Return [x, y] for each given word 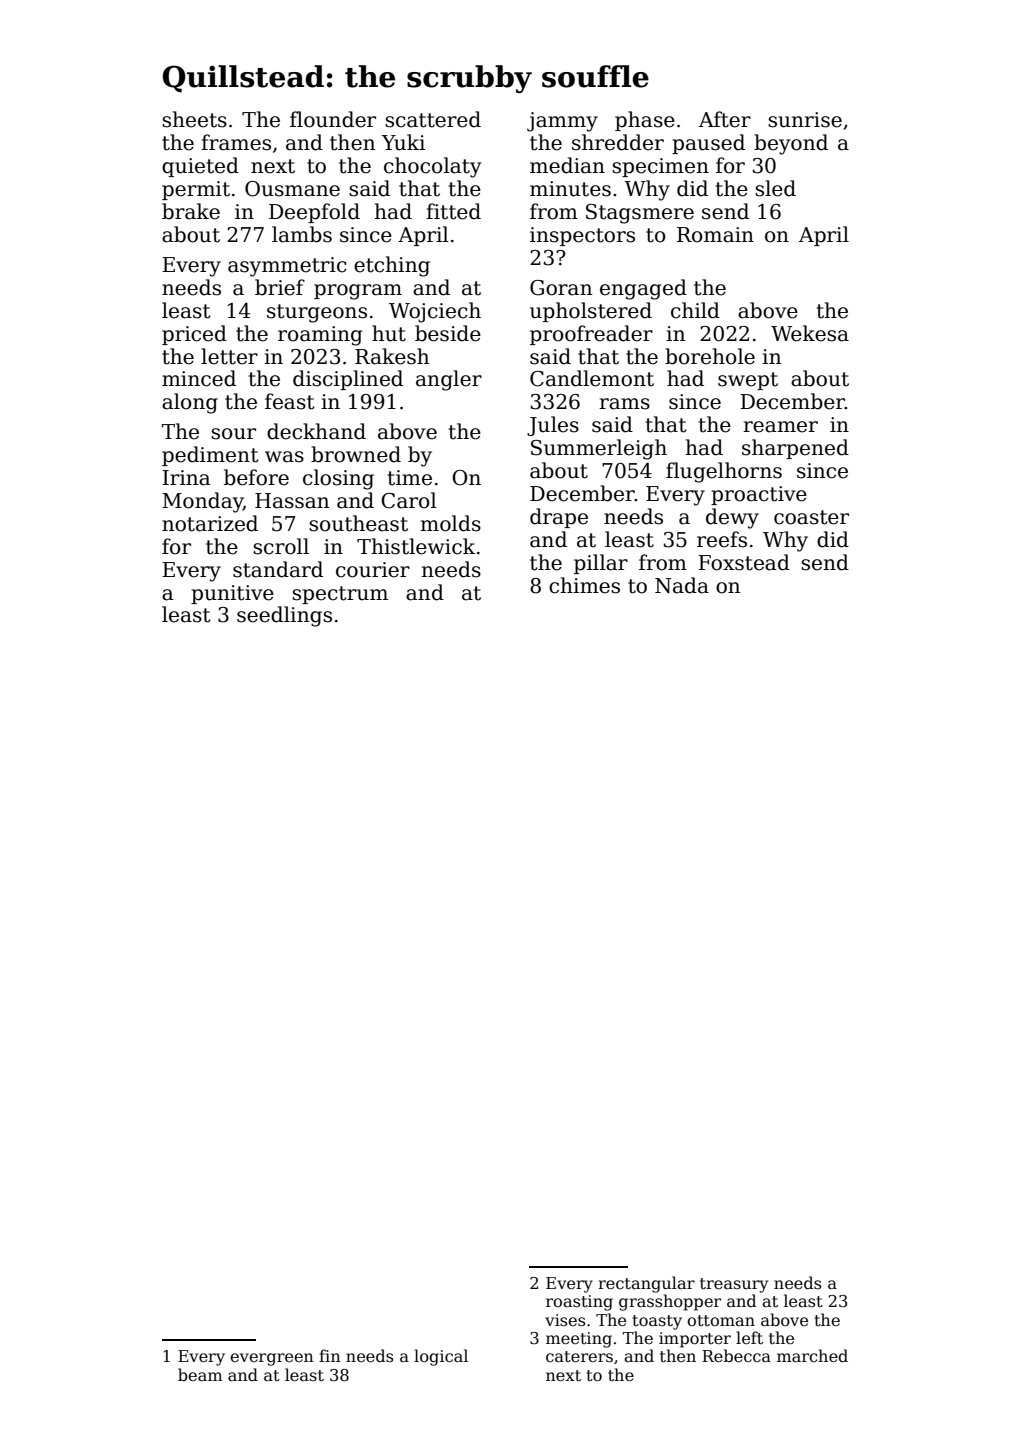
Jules [553, 426]
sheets [194, 119]
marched [812, 1356]
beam [200, 1375]
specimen [660, 167]
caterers [579, 1357]
